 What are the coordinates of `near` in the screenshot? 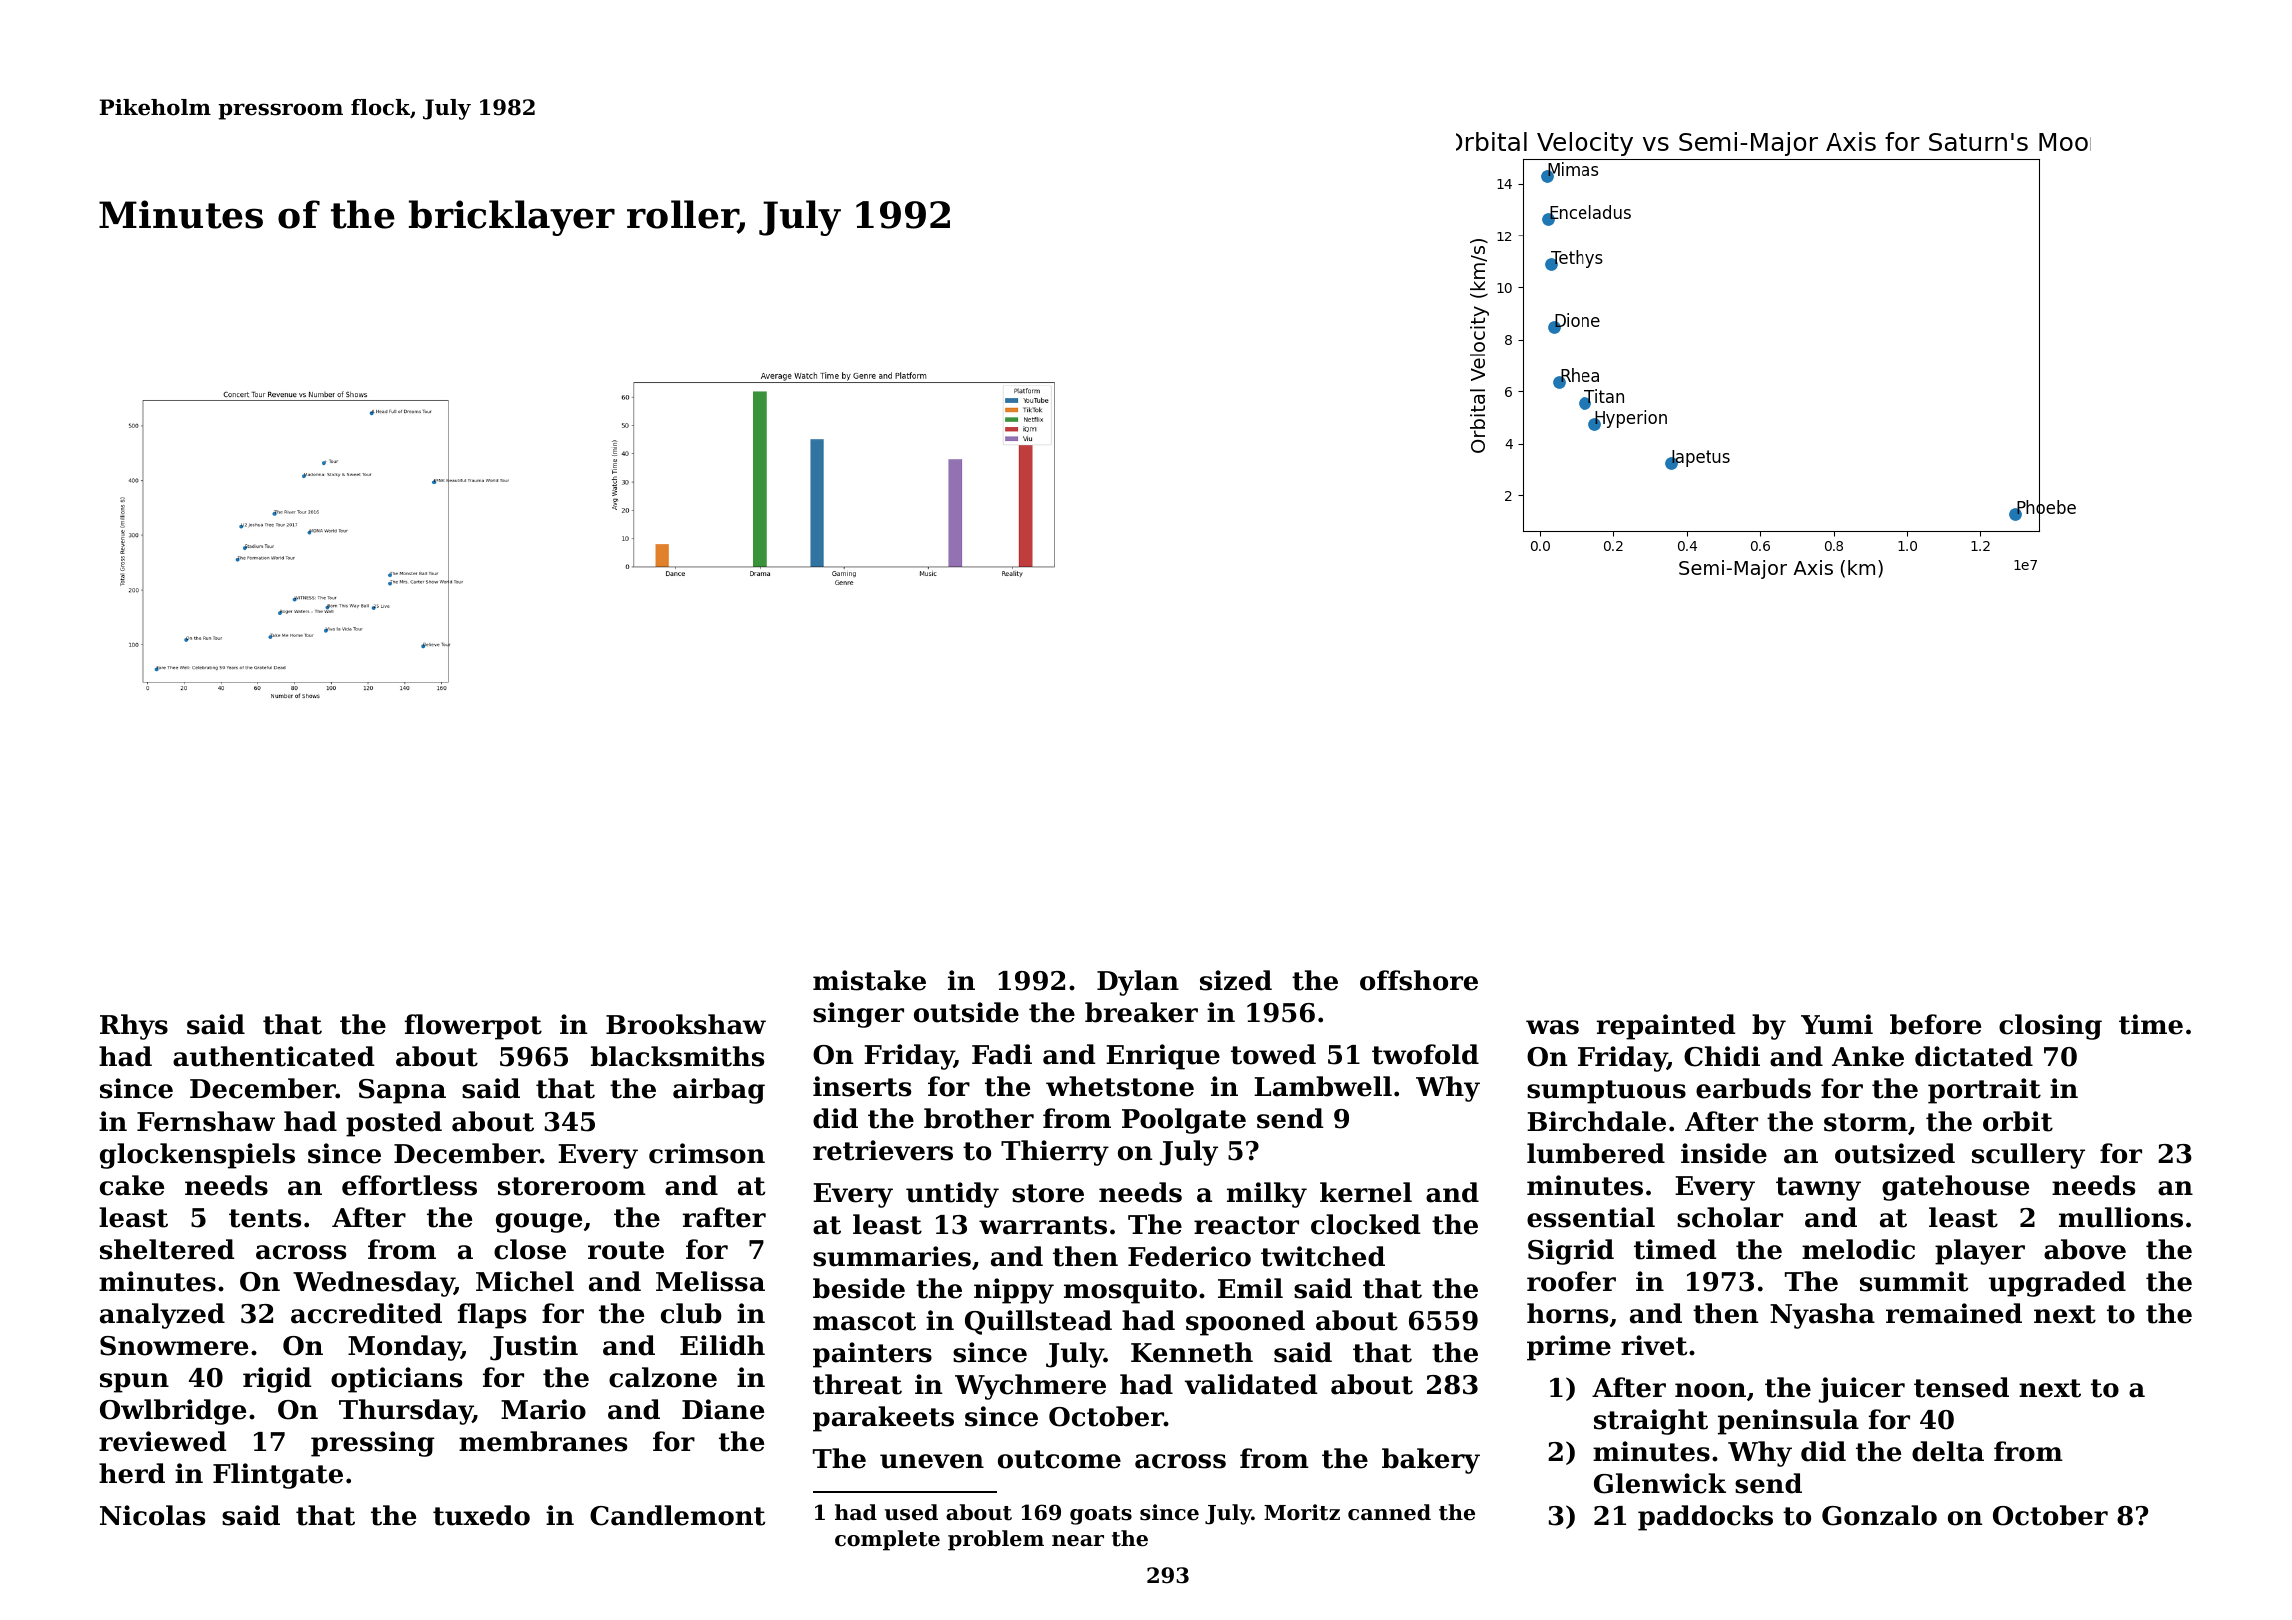 It's located at (1078, 1541).
